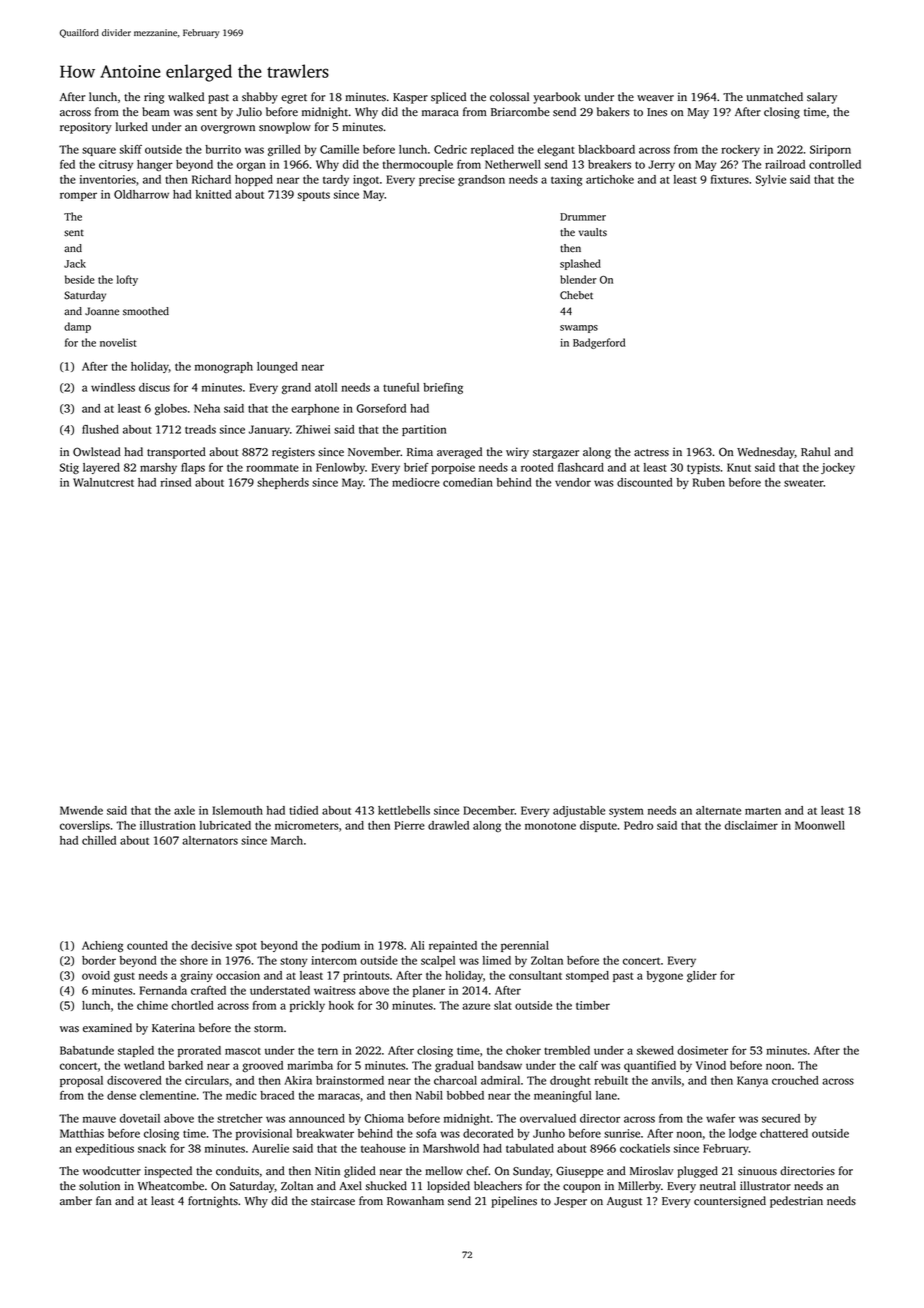  I want to click on glider, so click(702, 976).
